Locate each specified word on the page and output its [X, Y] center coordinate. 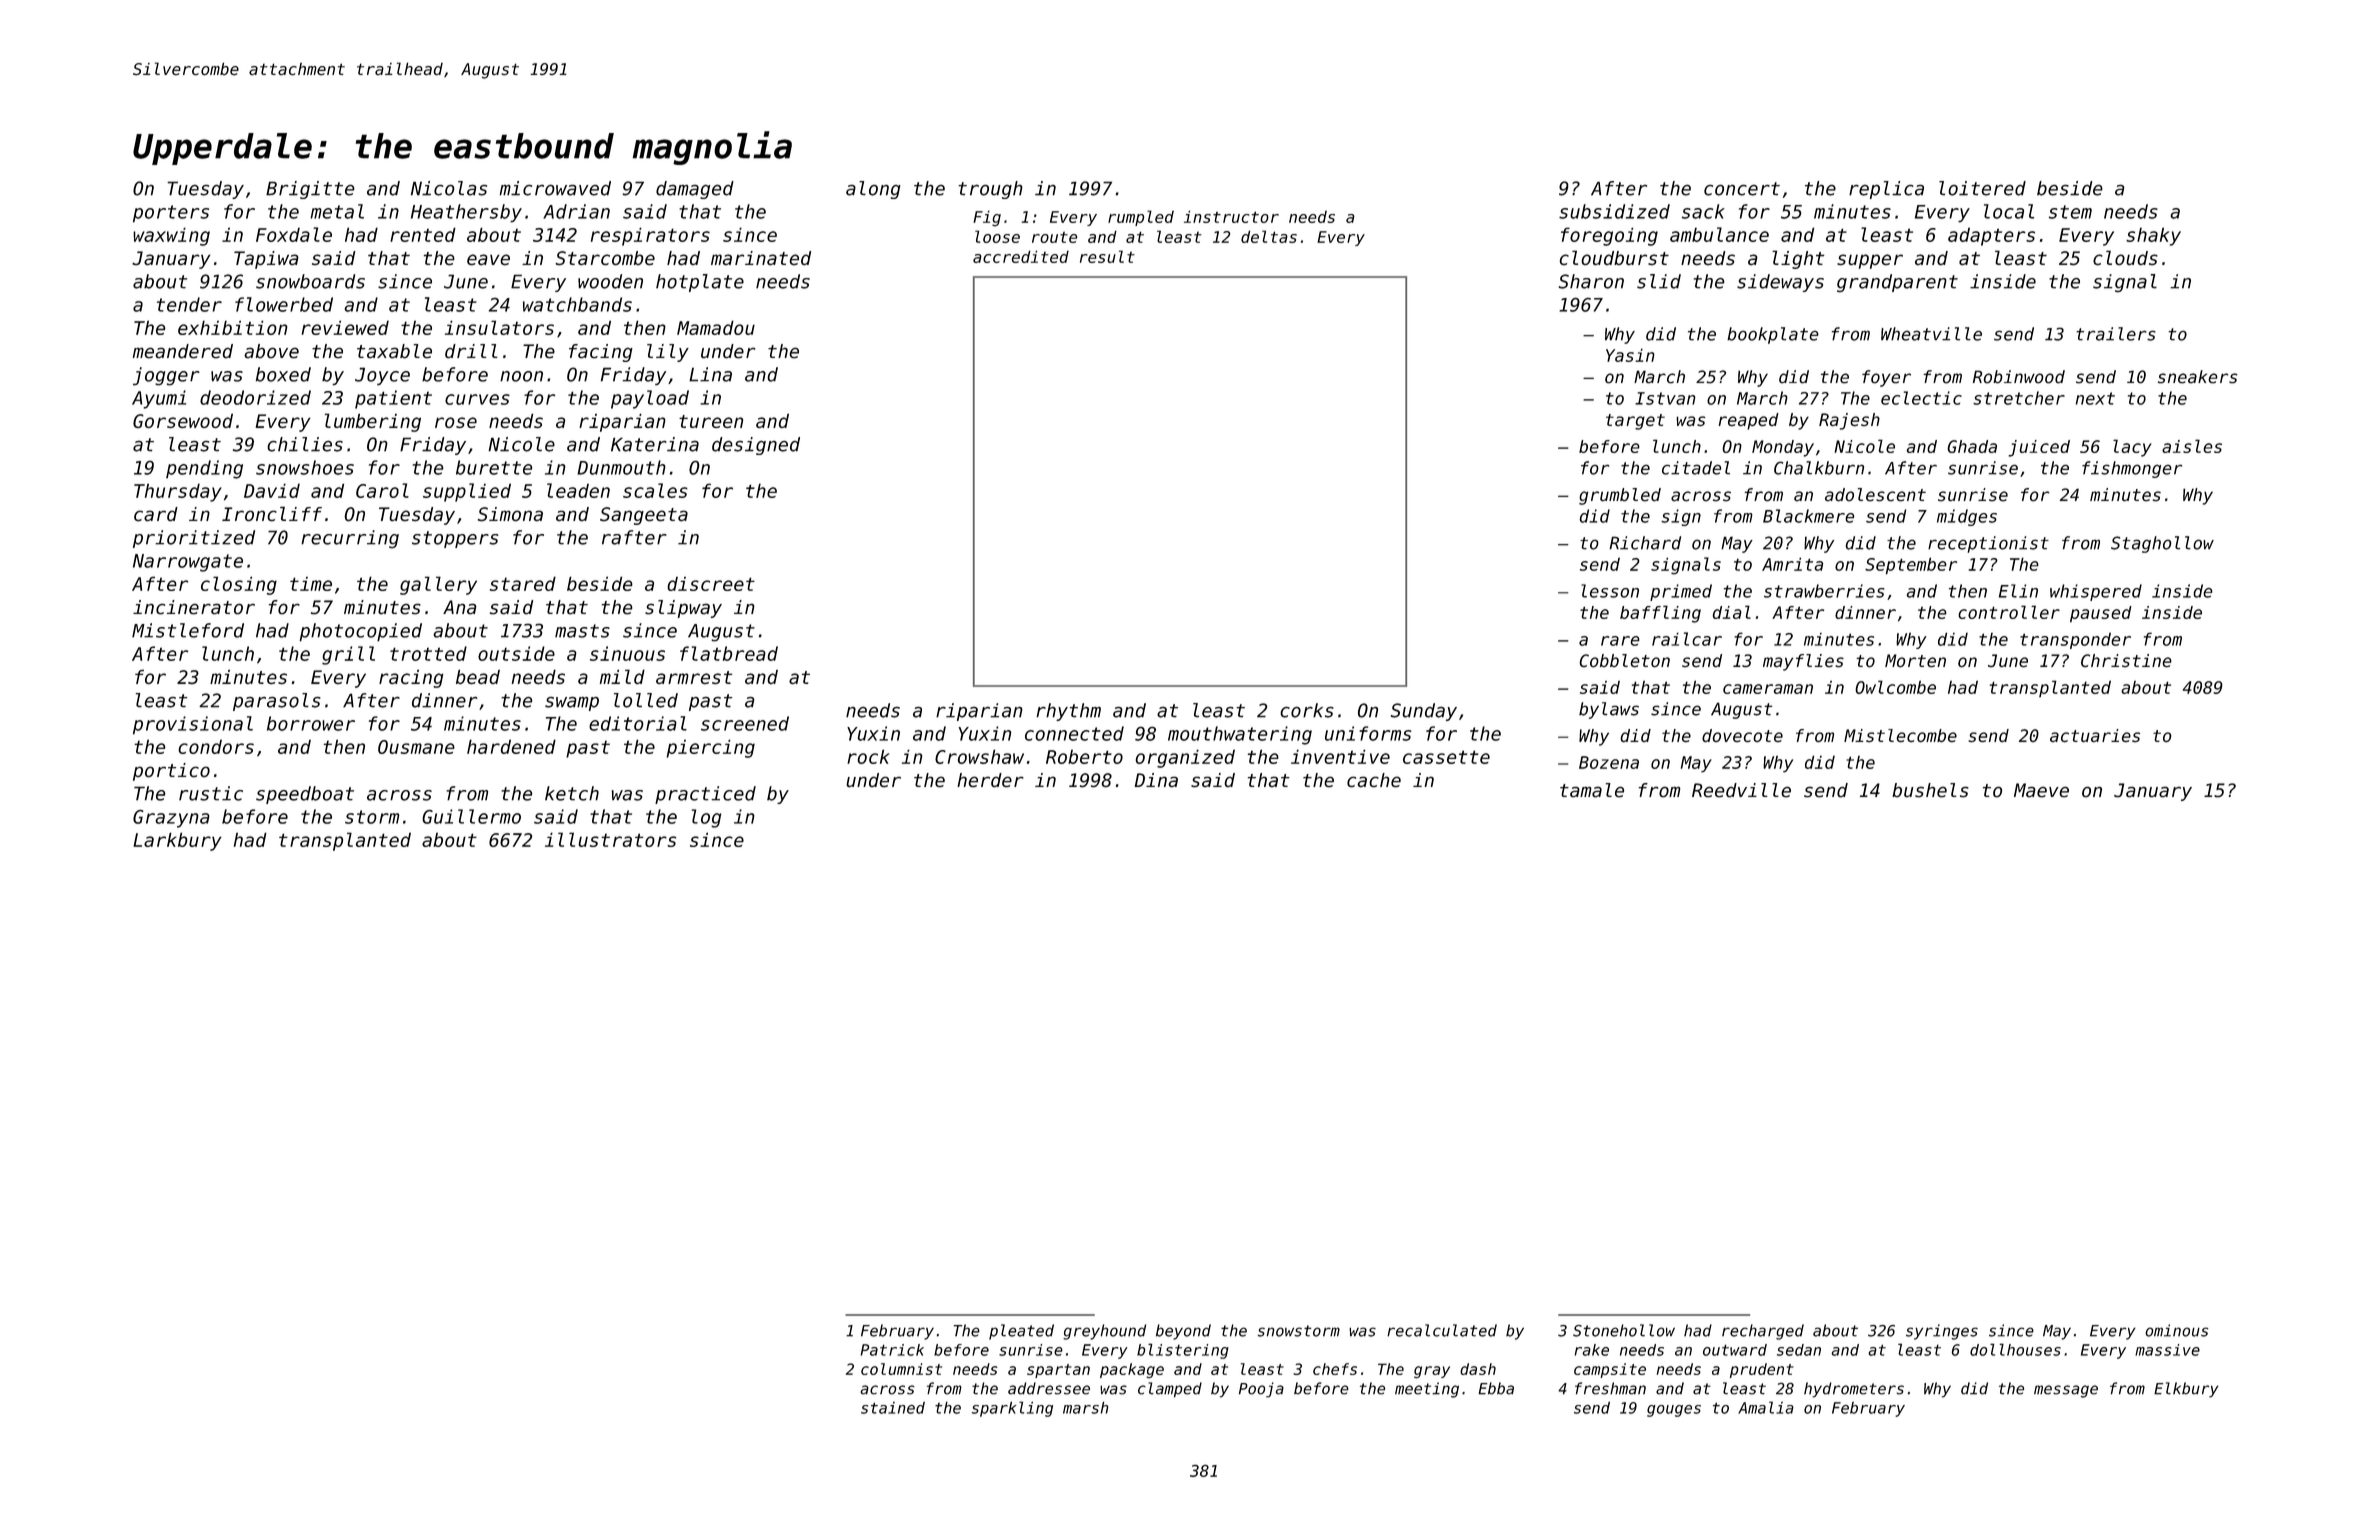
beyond [1183, 1332]
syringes [1942, 1332]
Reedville [1741, 790]
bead [478, 676]
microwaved [555, 188]
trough [990, 190]
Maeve [2041, 790]
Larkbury [177, 841]
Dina [1156, 780]
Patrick [892, 1350]
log [706, 818]
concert [1742, 189]
